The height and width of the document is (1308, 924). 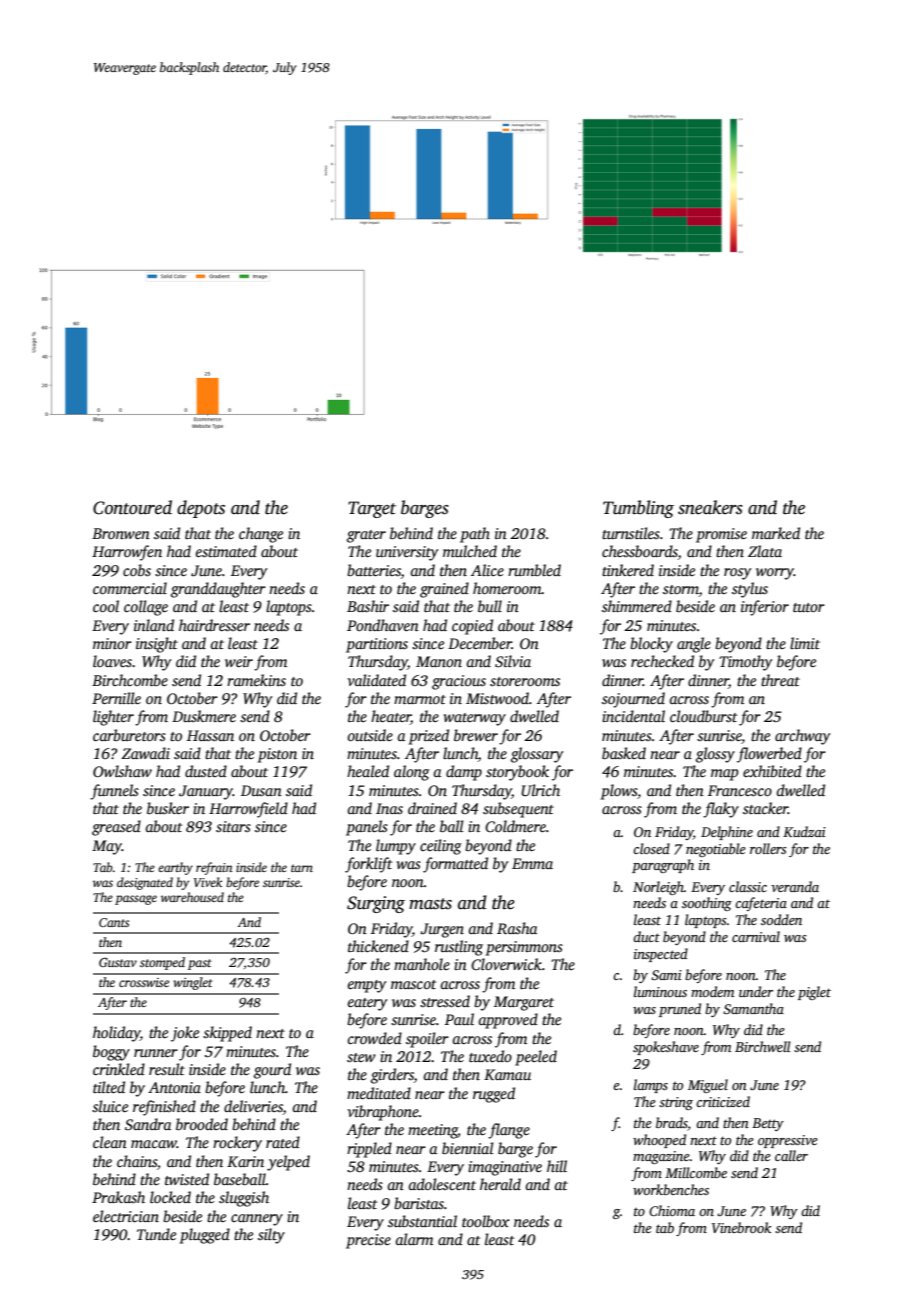 I want to click on Birchwell, so click(x=763, y=1046).
